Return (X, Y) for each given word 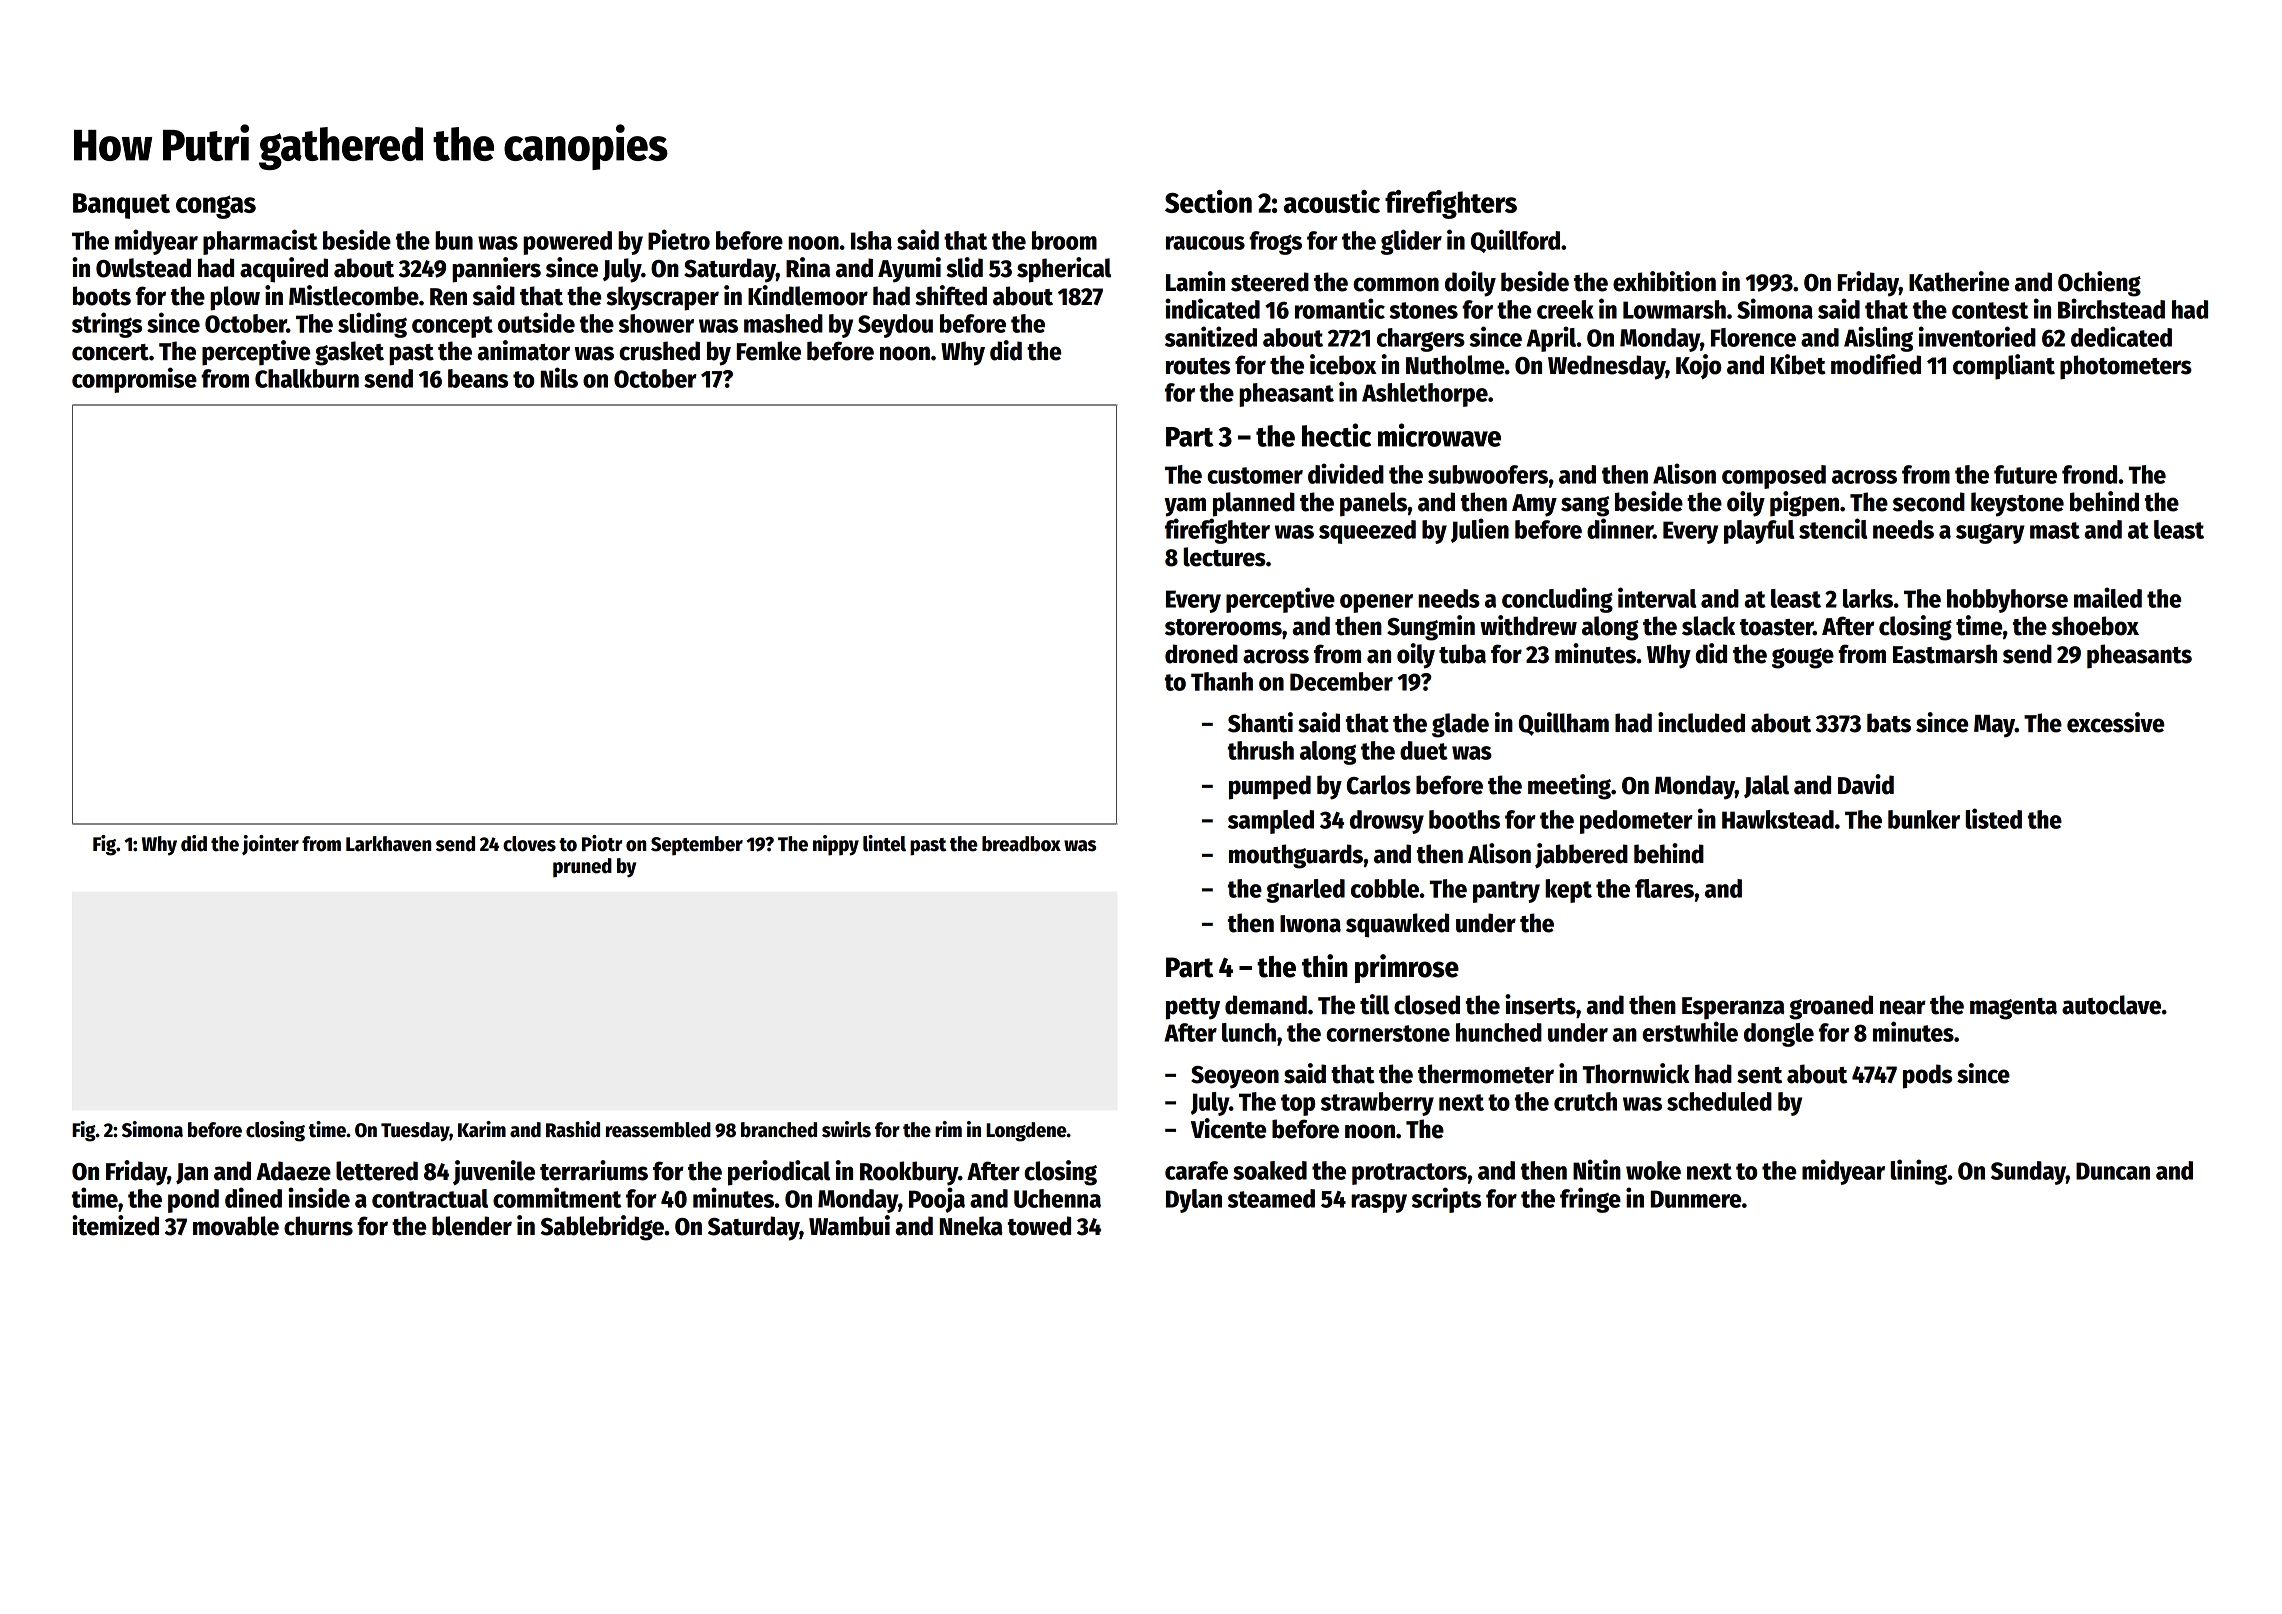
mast (2055, 530)
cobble (1385, 888)
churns (318, 1226)
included (1701, 722)
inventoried (1977, 336)
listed (1993, 818)
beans (478, 378)
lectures (1224, 557)
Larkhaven (388, 844)
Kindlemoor (808, 295)
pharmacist (260, 242)
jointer (270, 845)
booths (1464, 819)
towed (1039, 1226)
